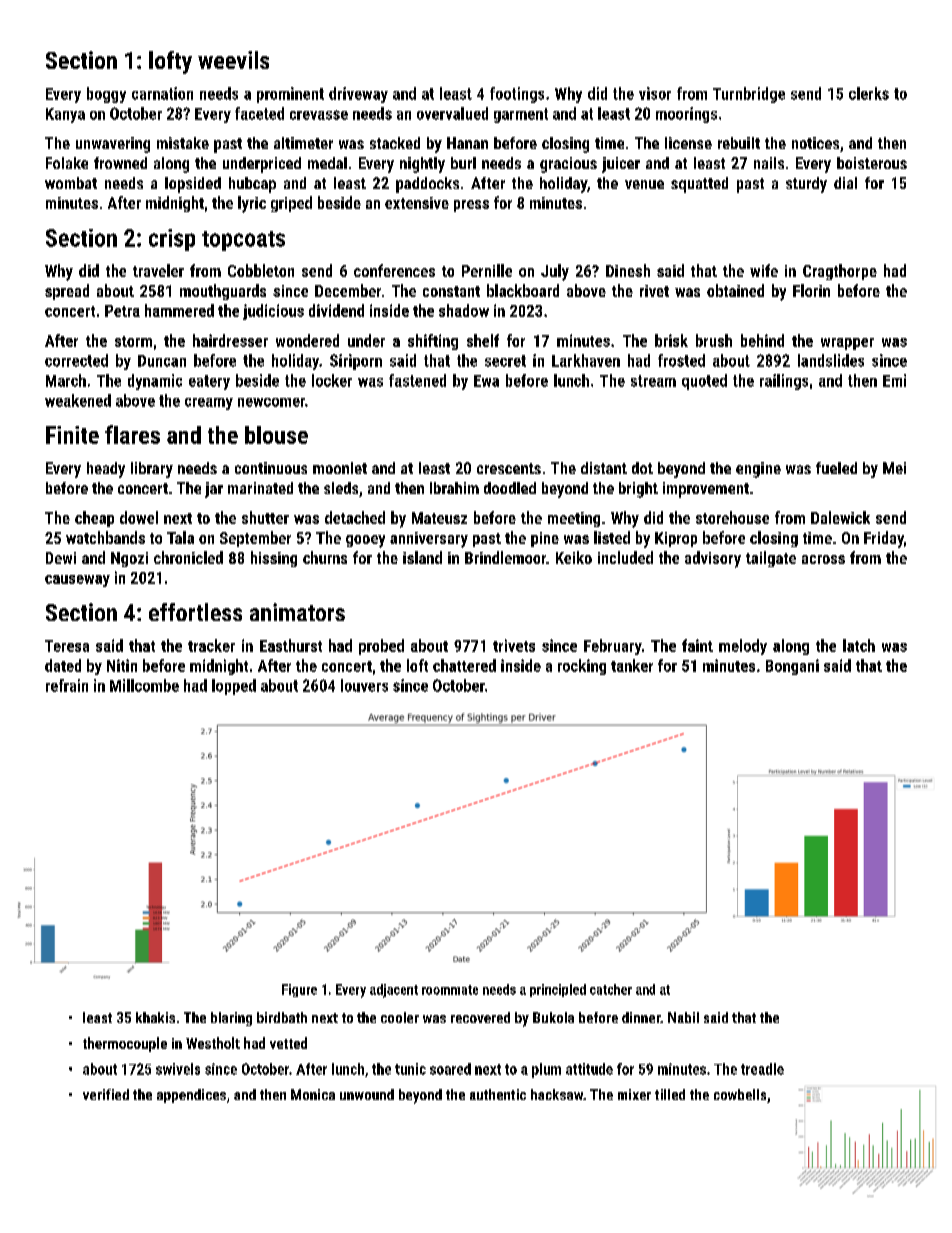 The image size is (952, 1233). I want to click on island, so click(422, 557).
